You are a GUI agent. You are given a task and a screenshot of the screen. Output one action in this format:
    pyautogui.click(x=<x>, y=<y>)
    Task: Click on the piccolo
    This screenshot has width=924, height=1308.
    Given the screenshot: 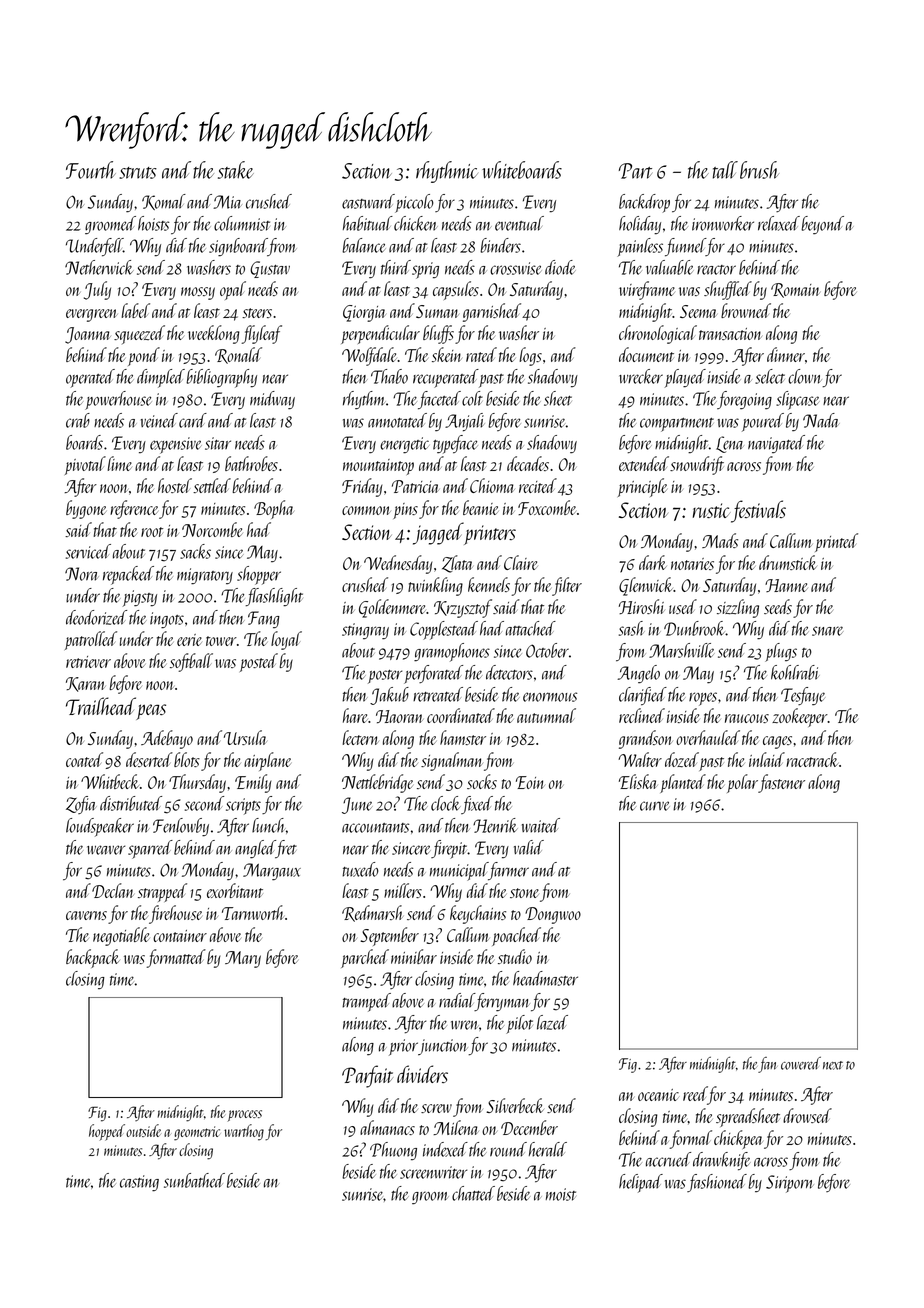 What is the action you would take?
    pyautogui.click(x=414, y=203)
